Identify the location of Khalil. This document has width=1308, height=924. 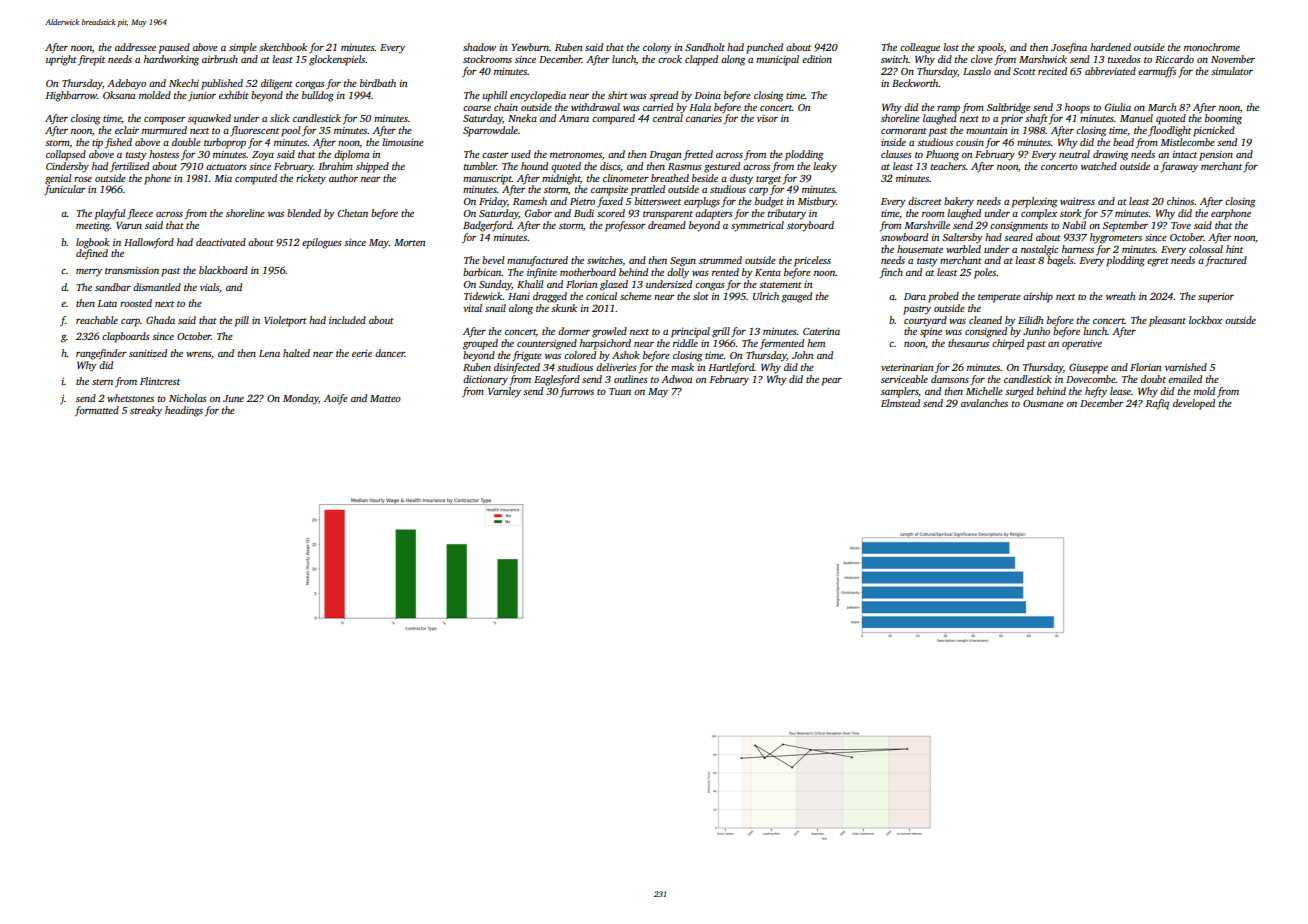
(530, 284).
